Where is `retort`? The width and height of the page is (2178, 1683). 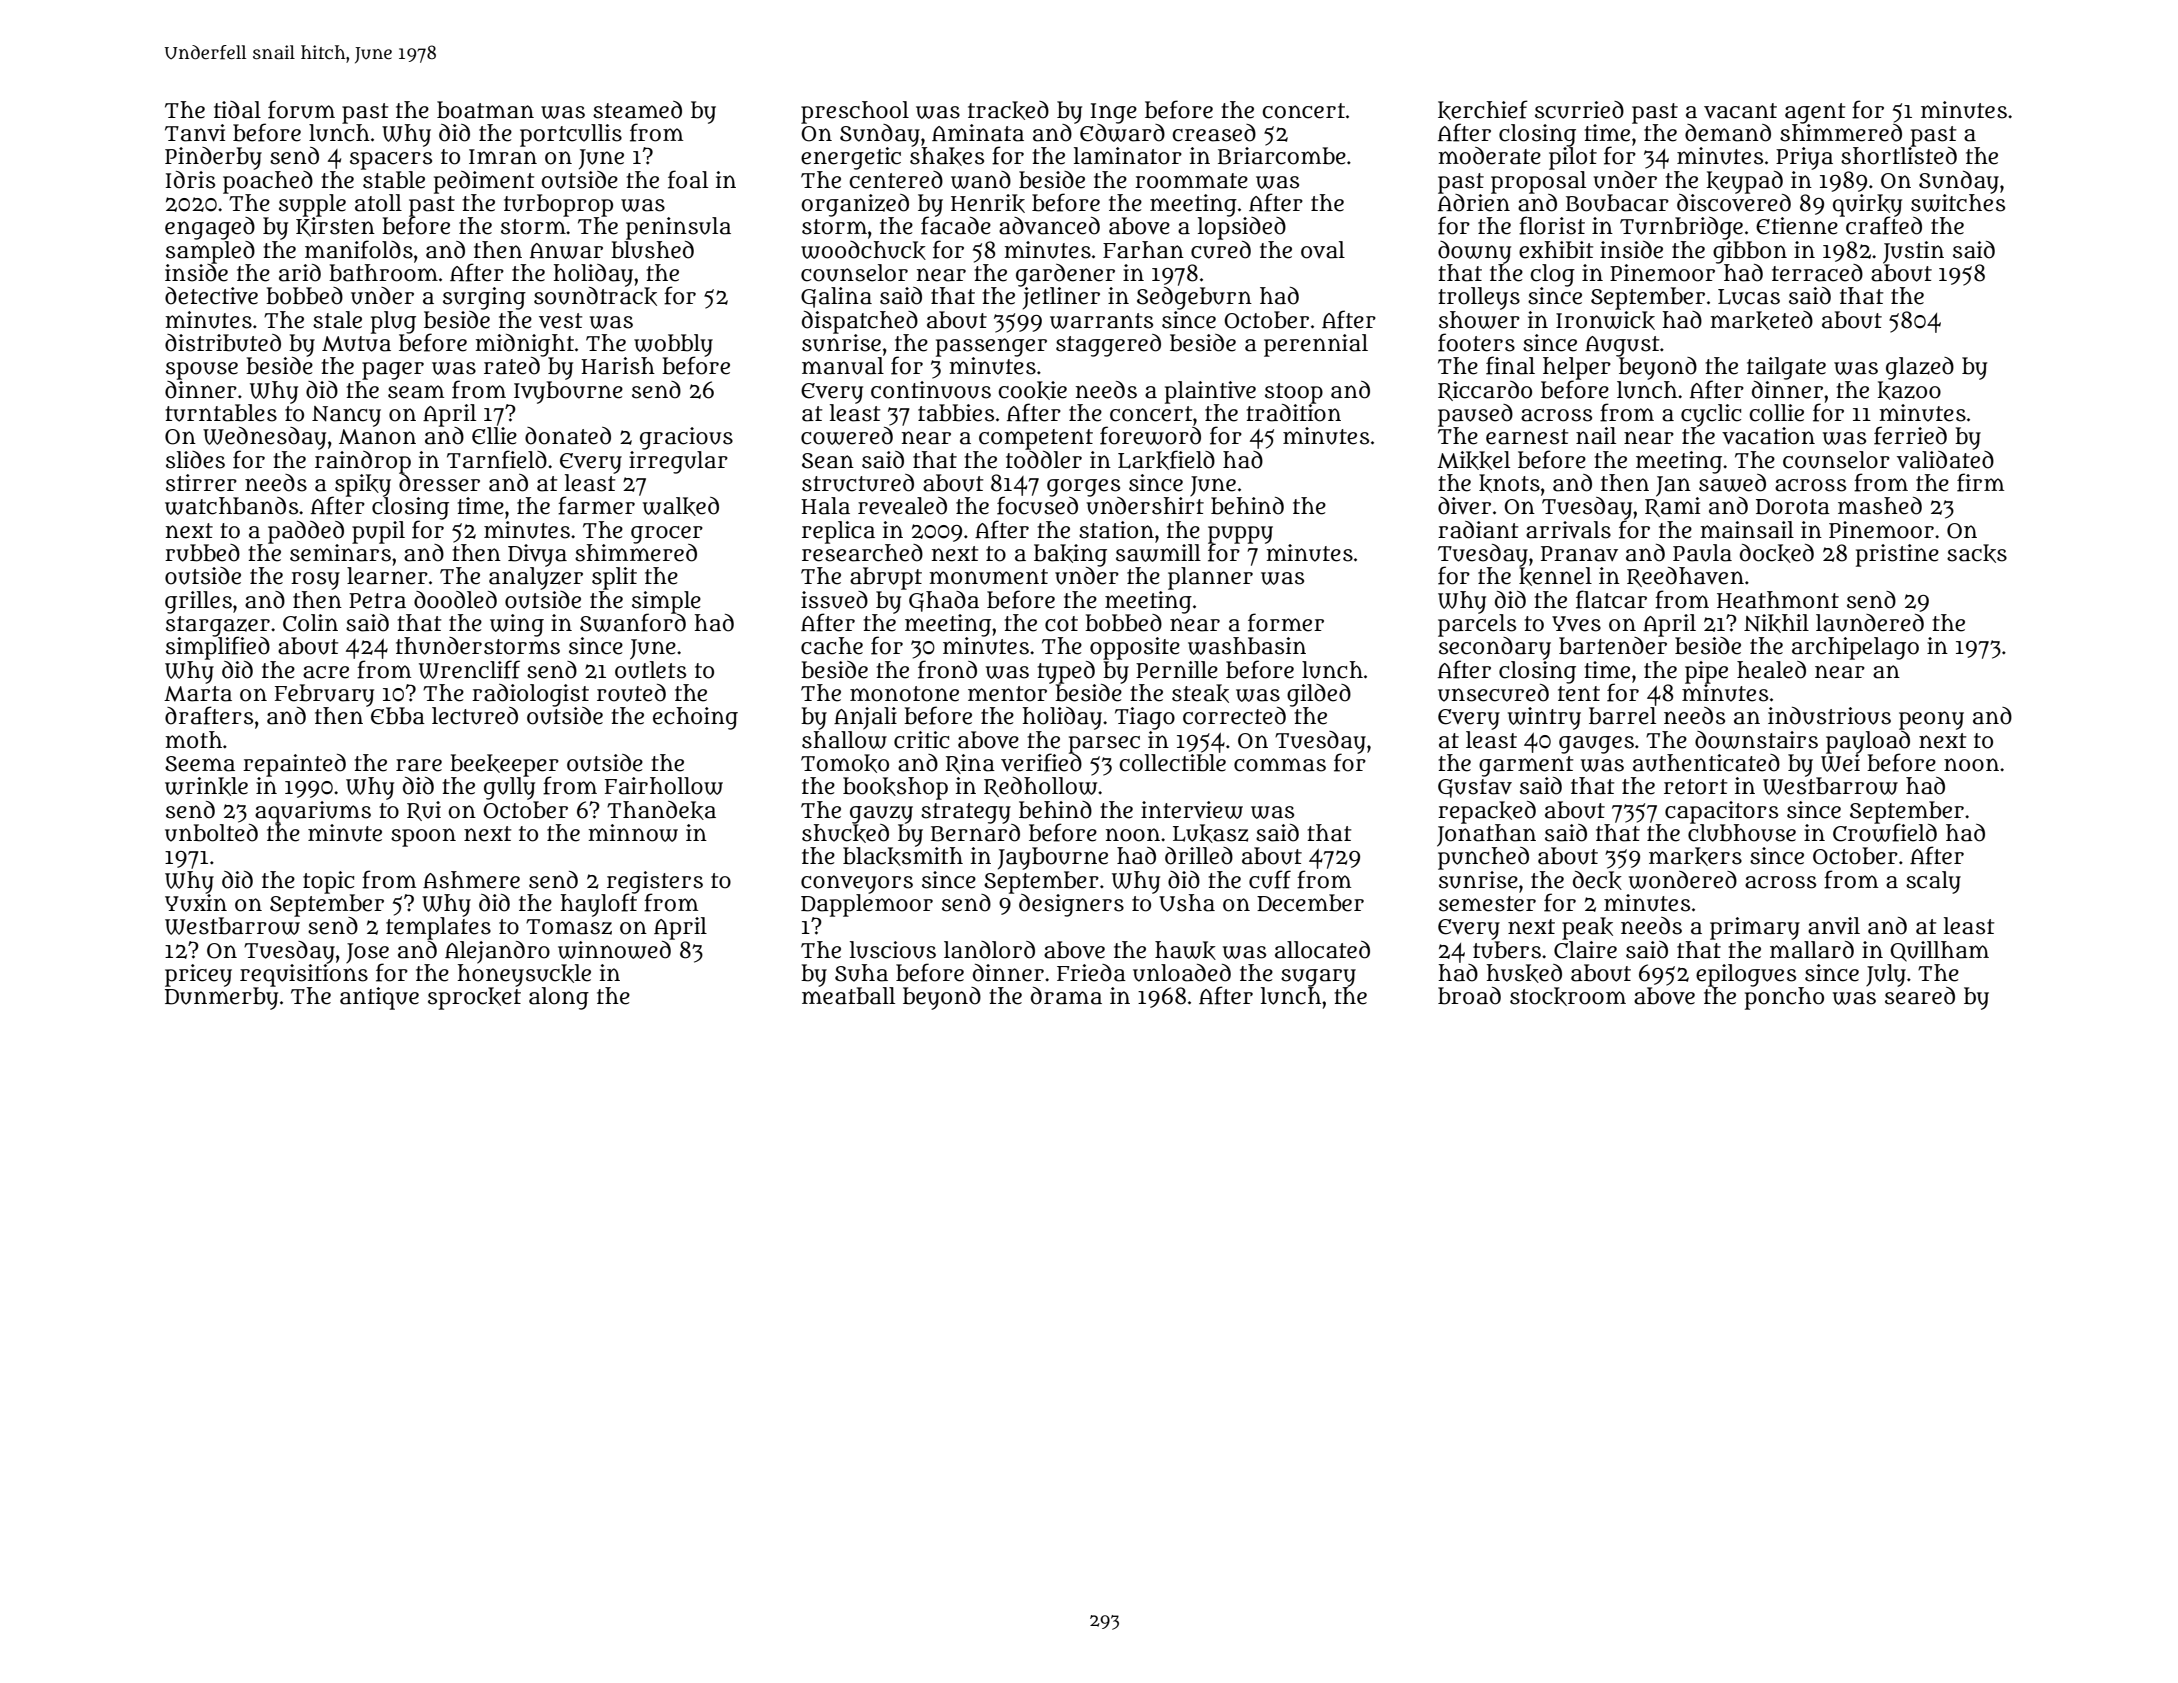
retort is located at coordinates (1695, 787).
